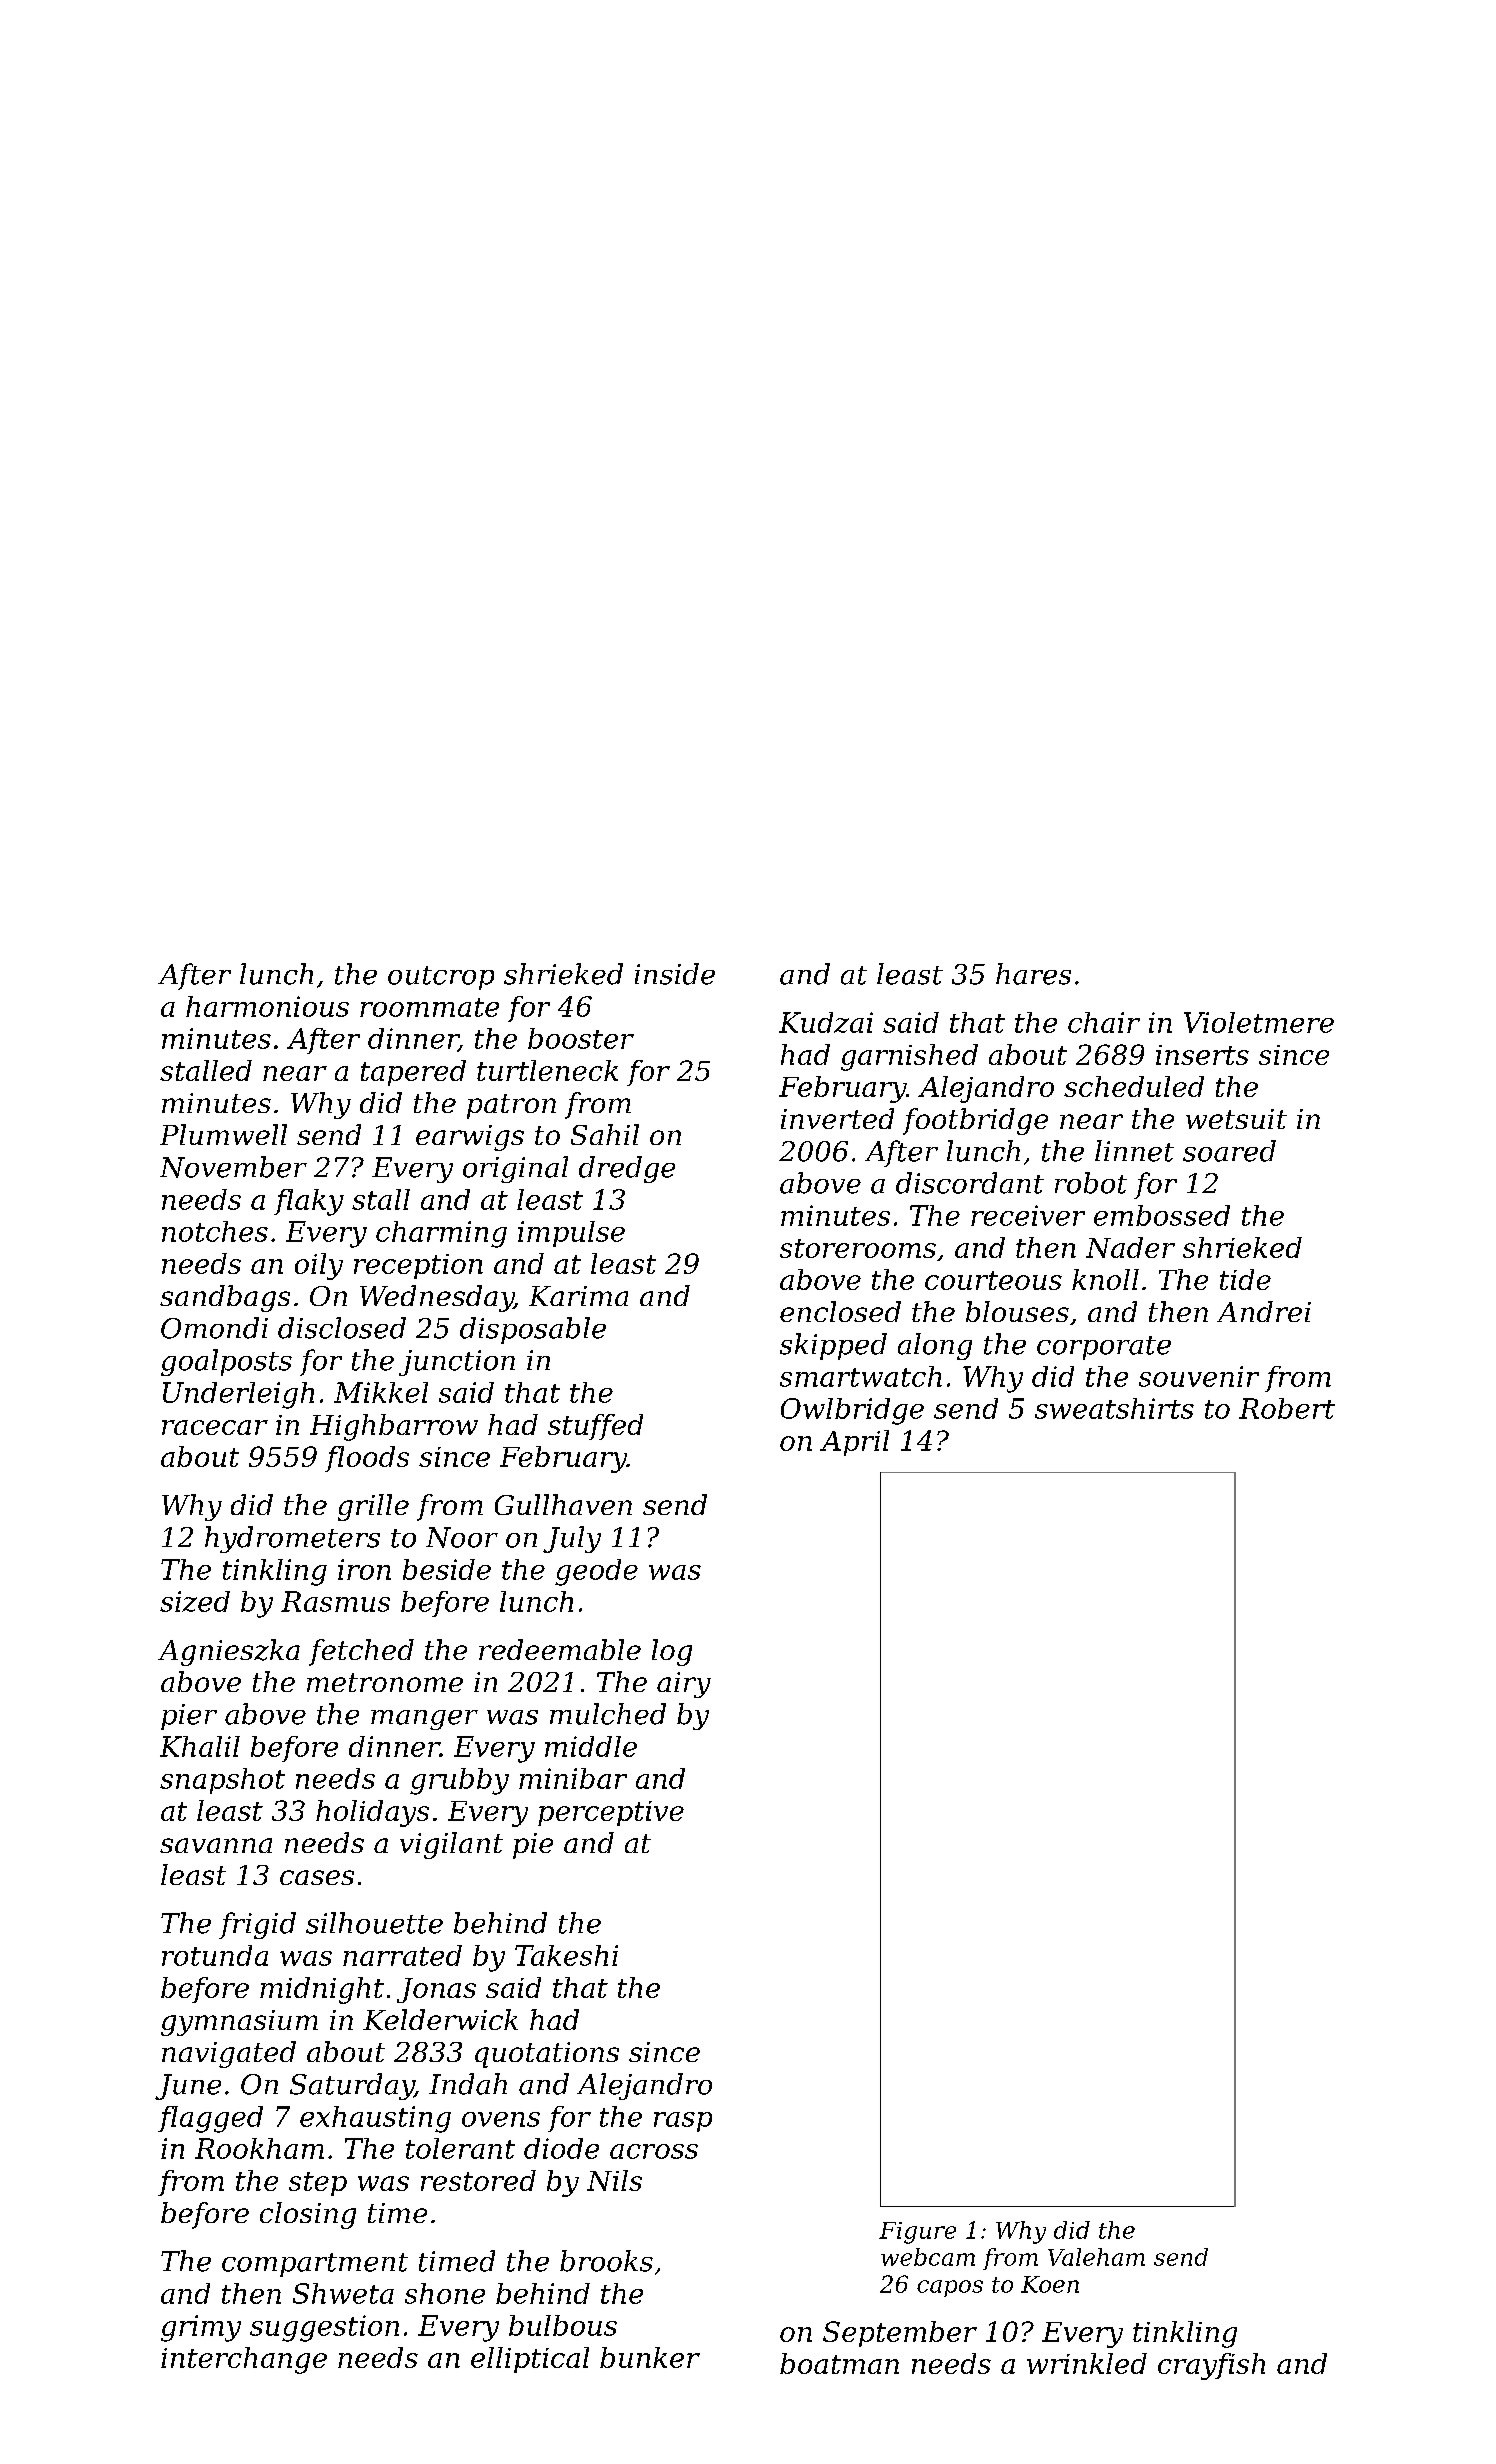  What do you see at coordinates (462, 1537) in the screenshot?
I see `Noor` at bounding box center [462, 1537].
